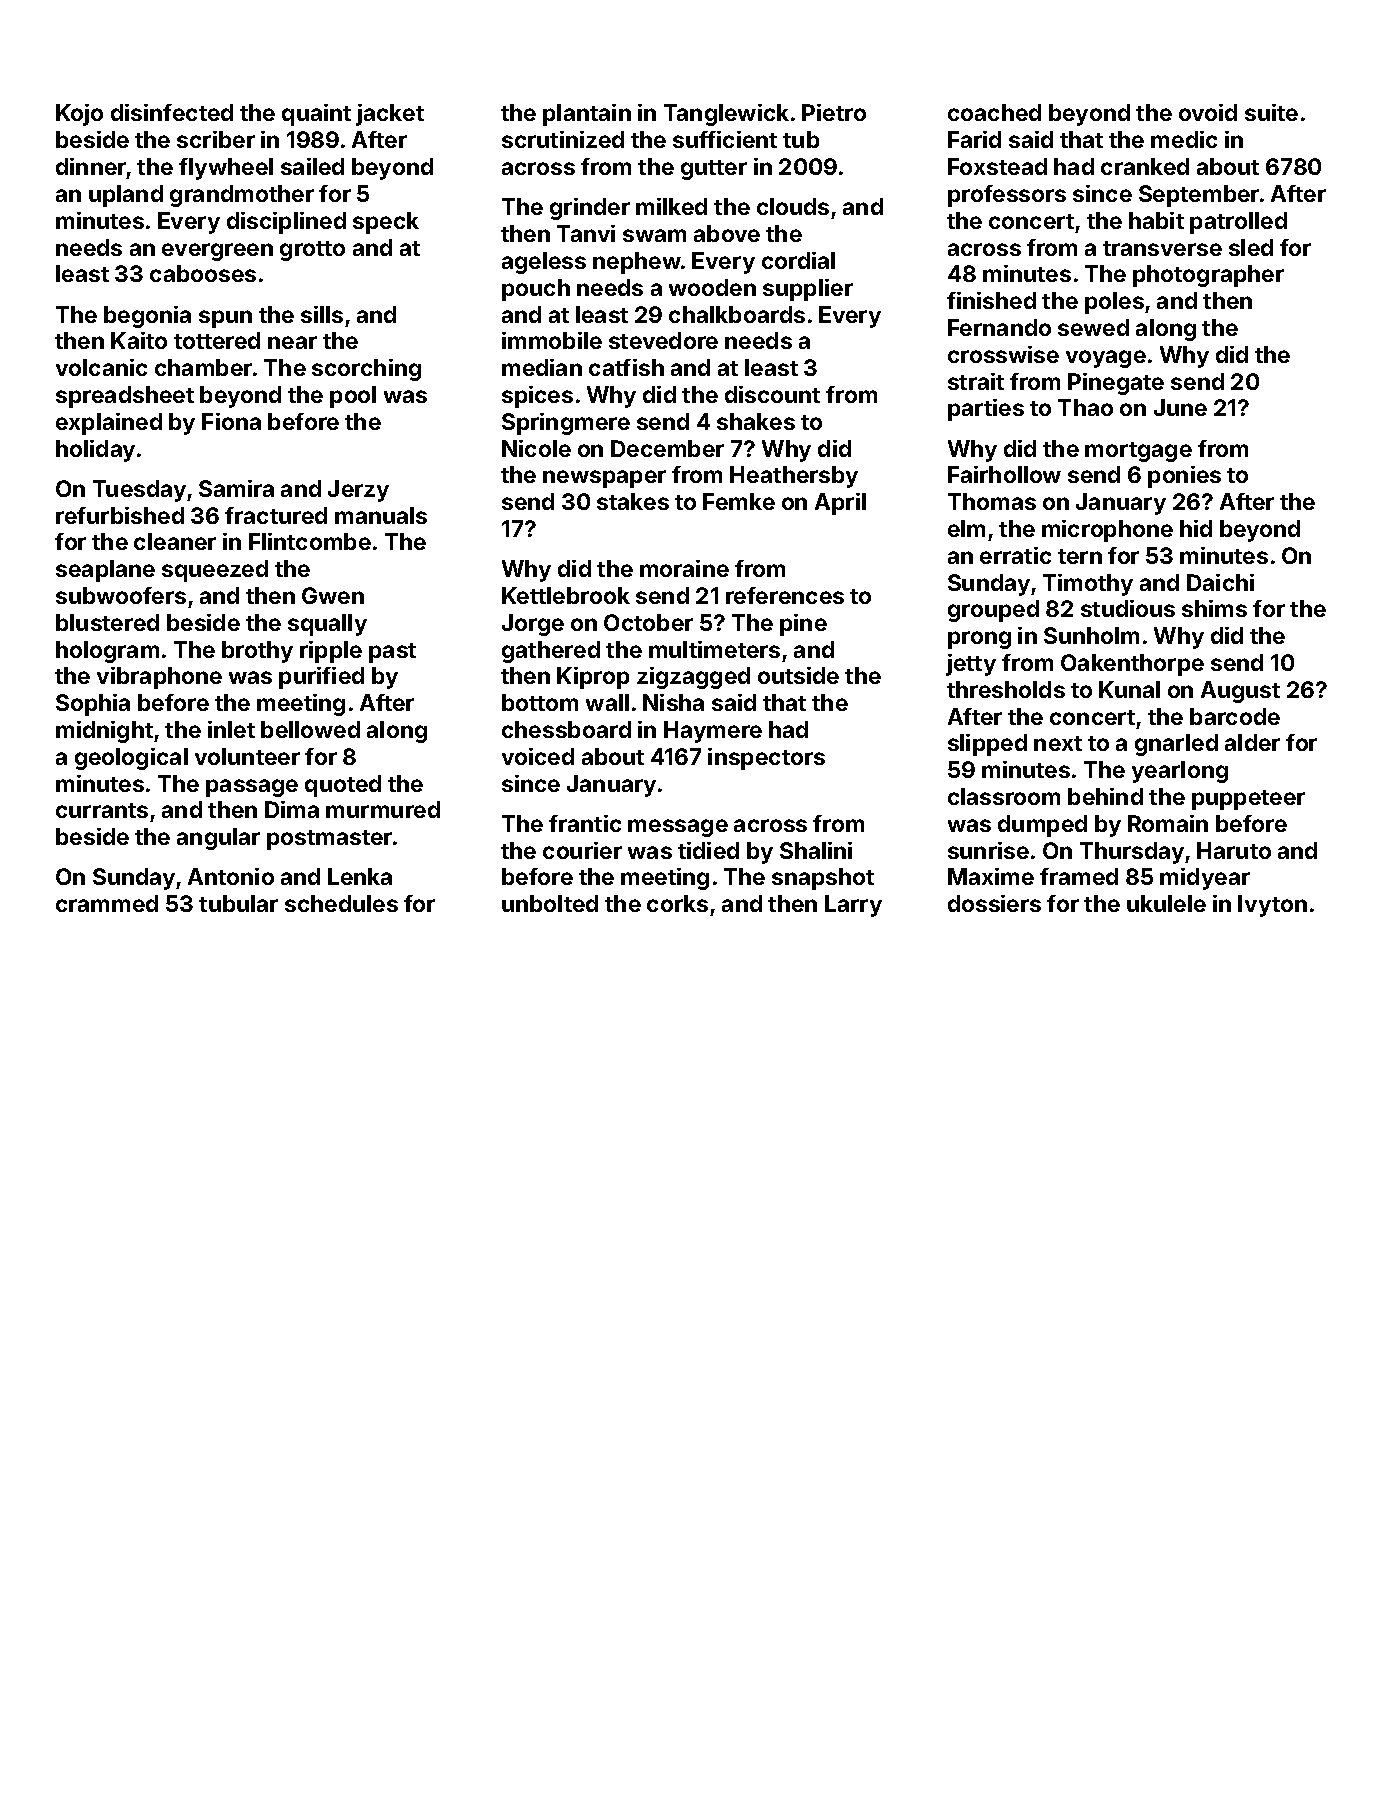 The height and width of the image is (1799, 1390). What do you see at coordinates (286, 223) in the image?
I see `disciplined` at bounding box center [286, 223].
